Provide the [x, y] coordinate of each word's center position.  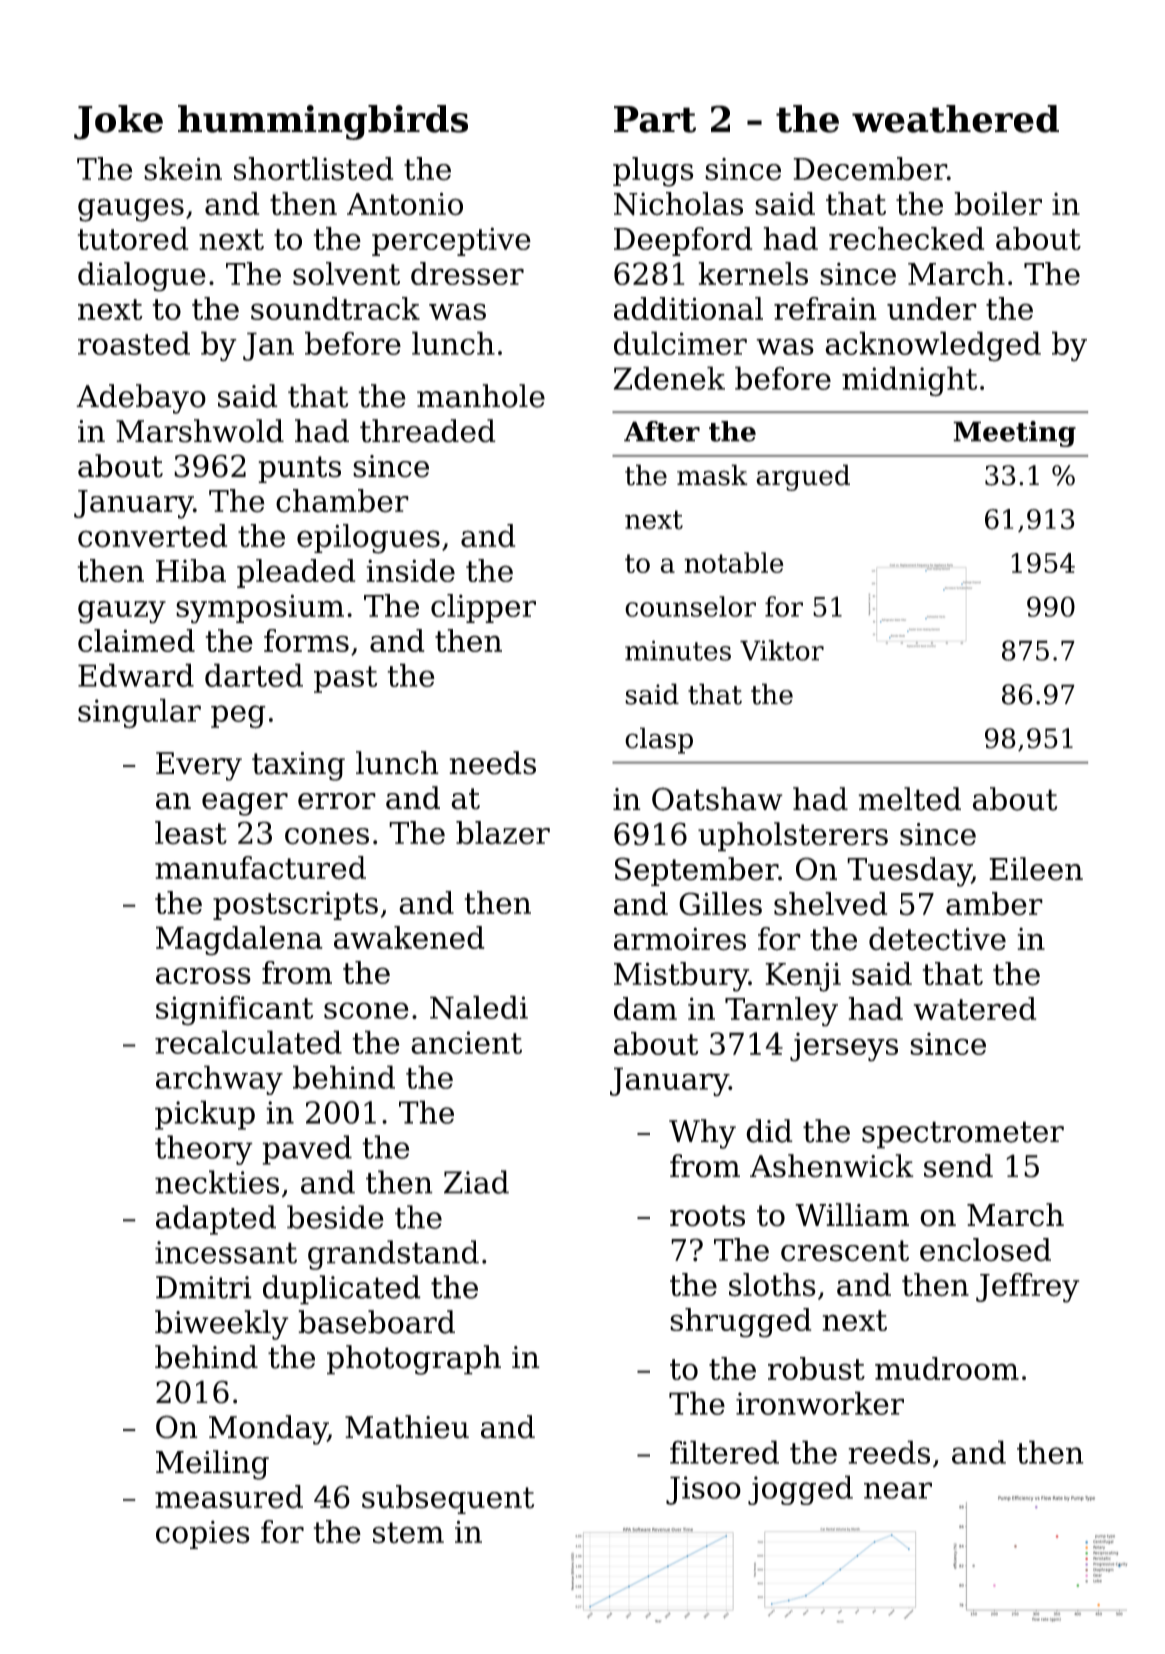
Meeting [1014, 434]
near [898, 1490]
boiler [998, 204]
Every [199, 766]
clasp [659, 740]
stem [408, 1533]
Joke [118, 122]
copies [203, 1535]
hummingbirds [323, 122]
